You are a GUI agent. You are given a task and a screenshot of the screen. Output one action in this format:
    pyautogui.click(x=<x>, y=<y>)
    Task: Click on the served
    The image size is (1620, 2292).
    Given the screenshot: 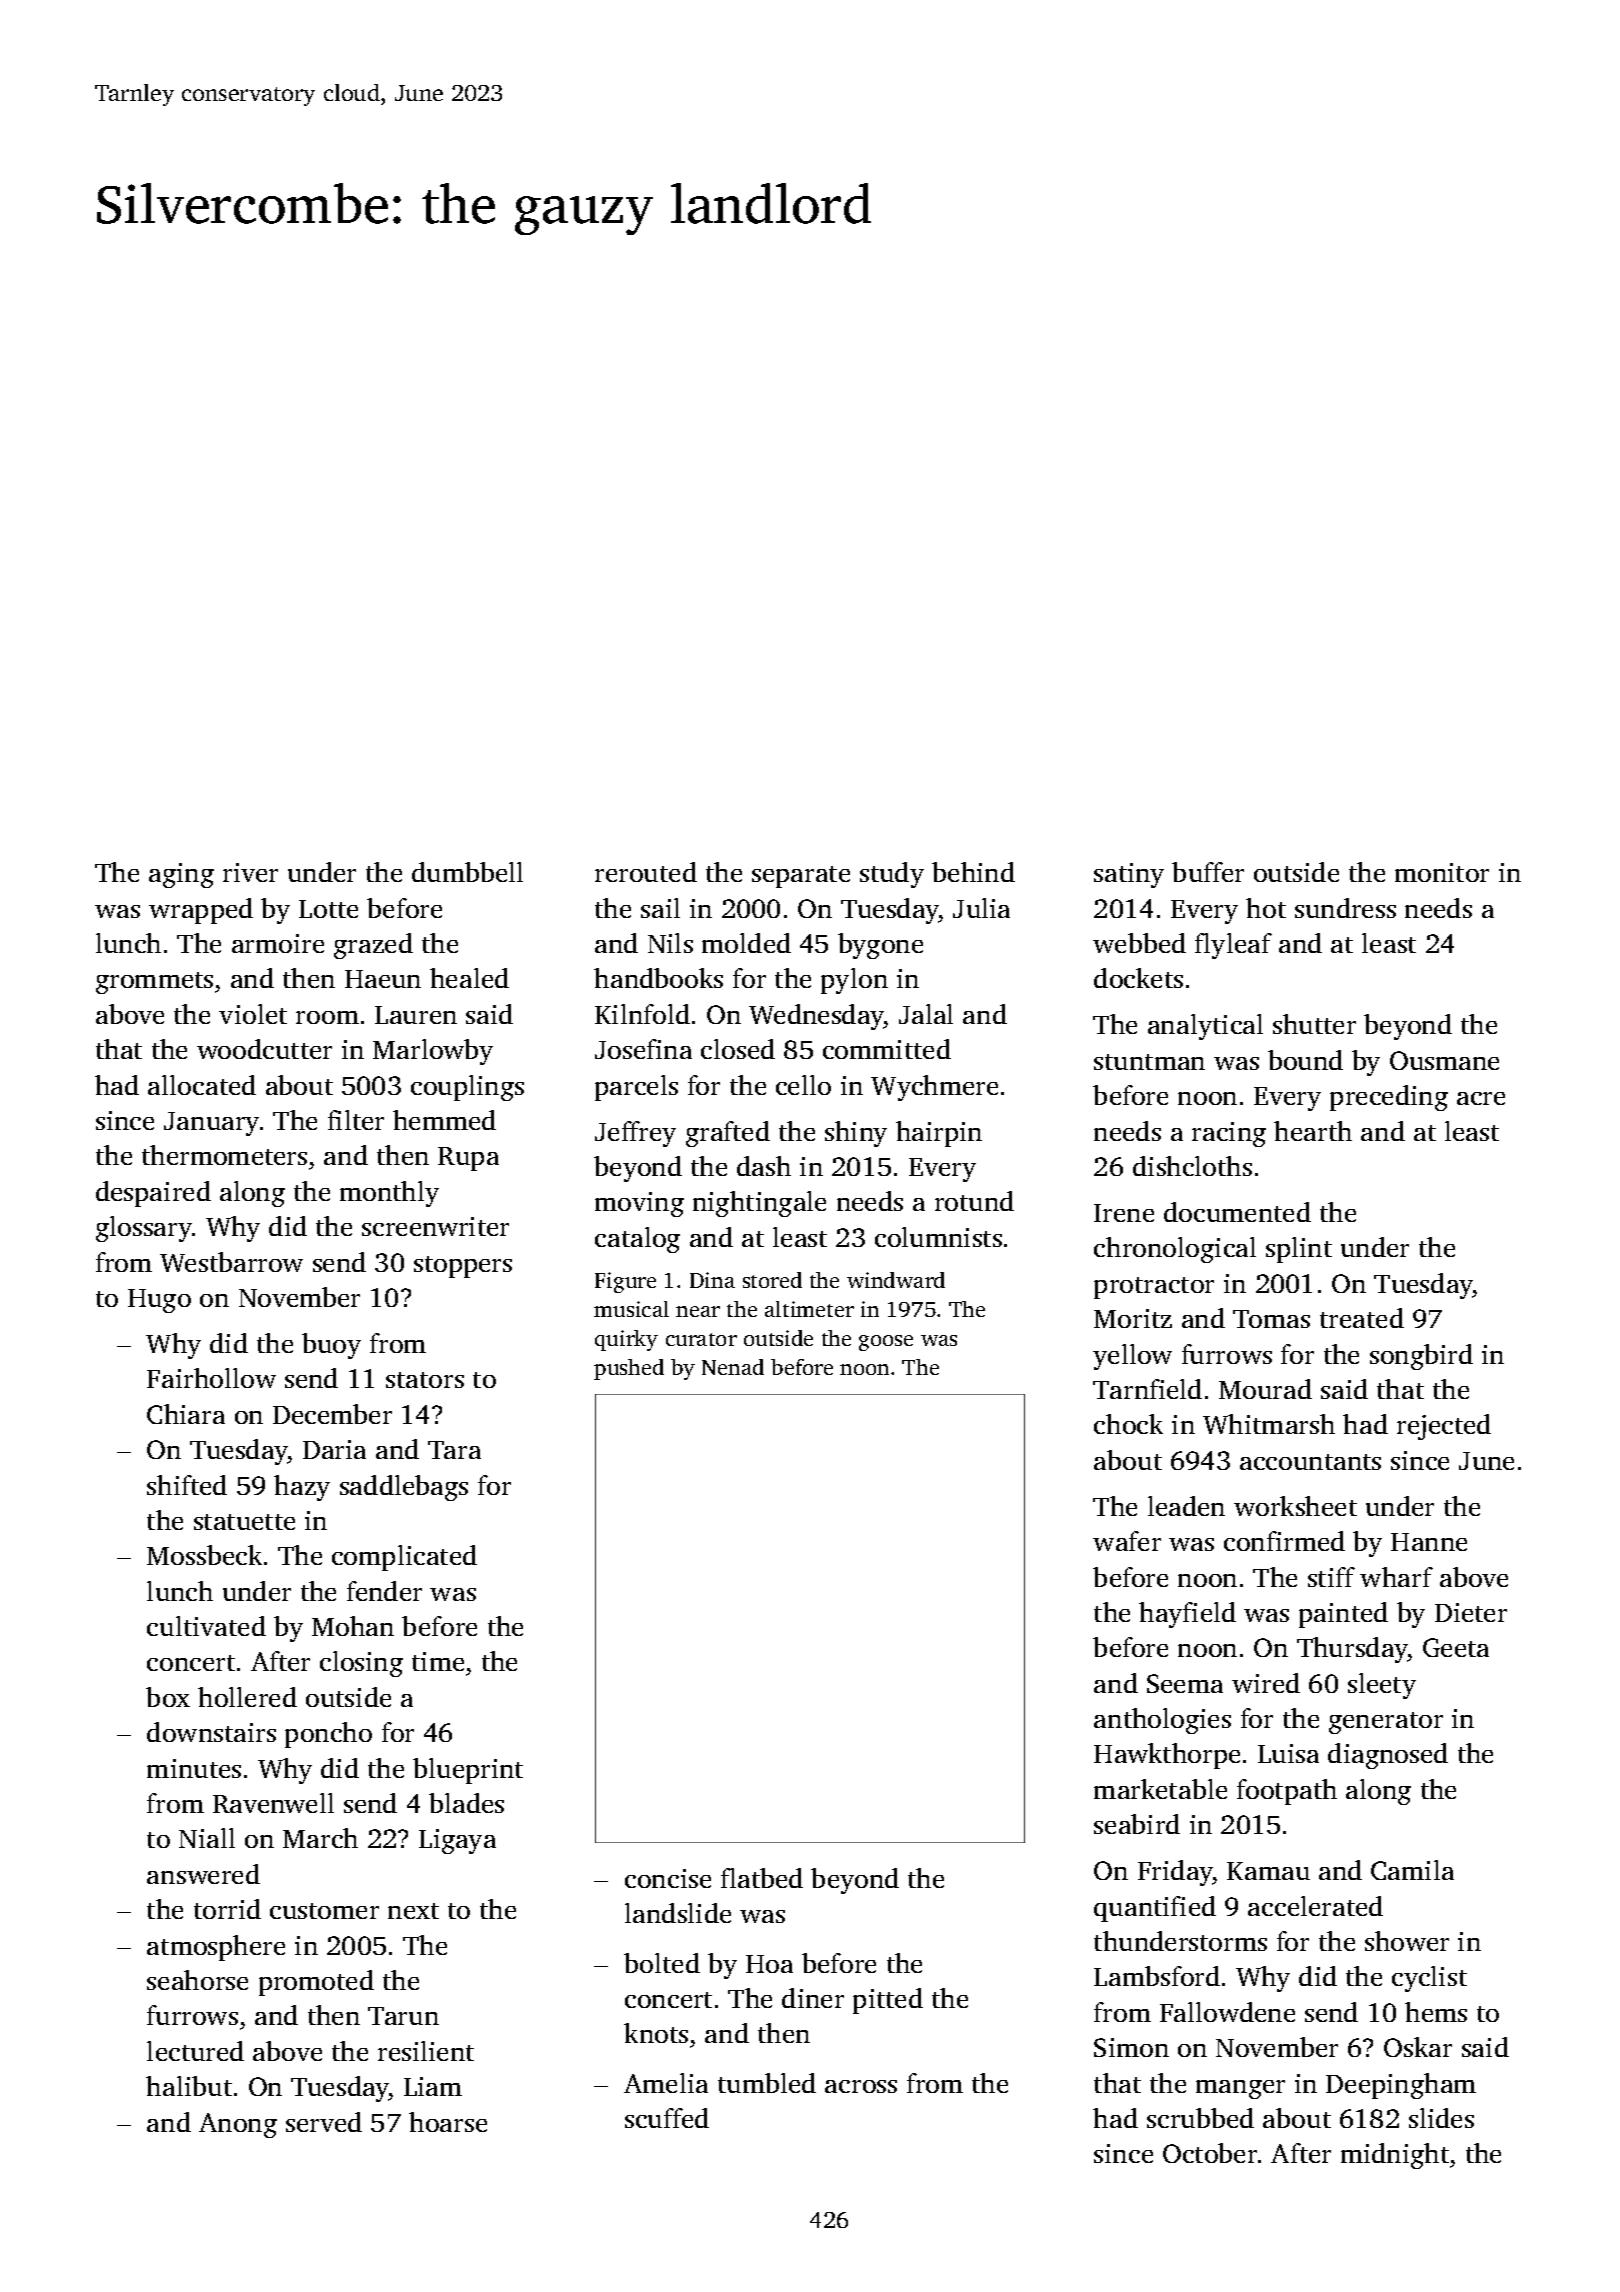 What is the action you would take?
    pyautogui.click(x=324, y=2122)
